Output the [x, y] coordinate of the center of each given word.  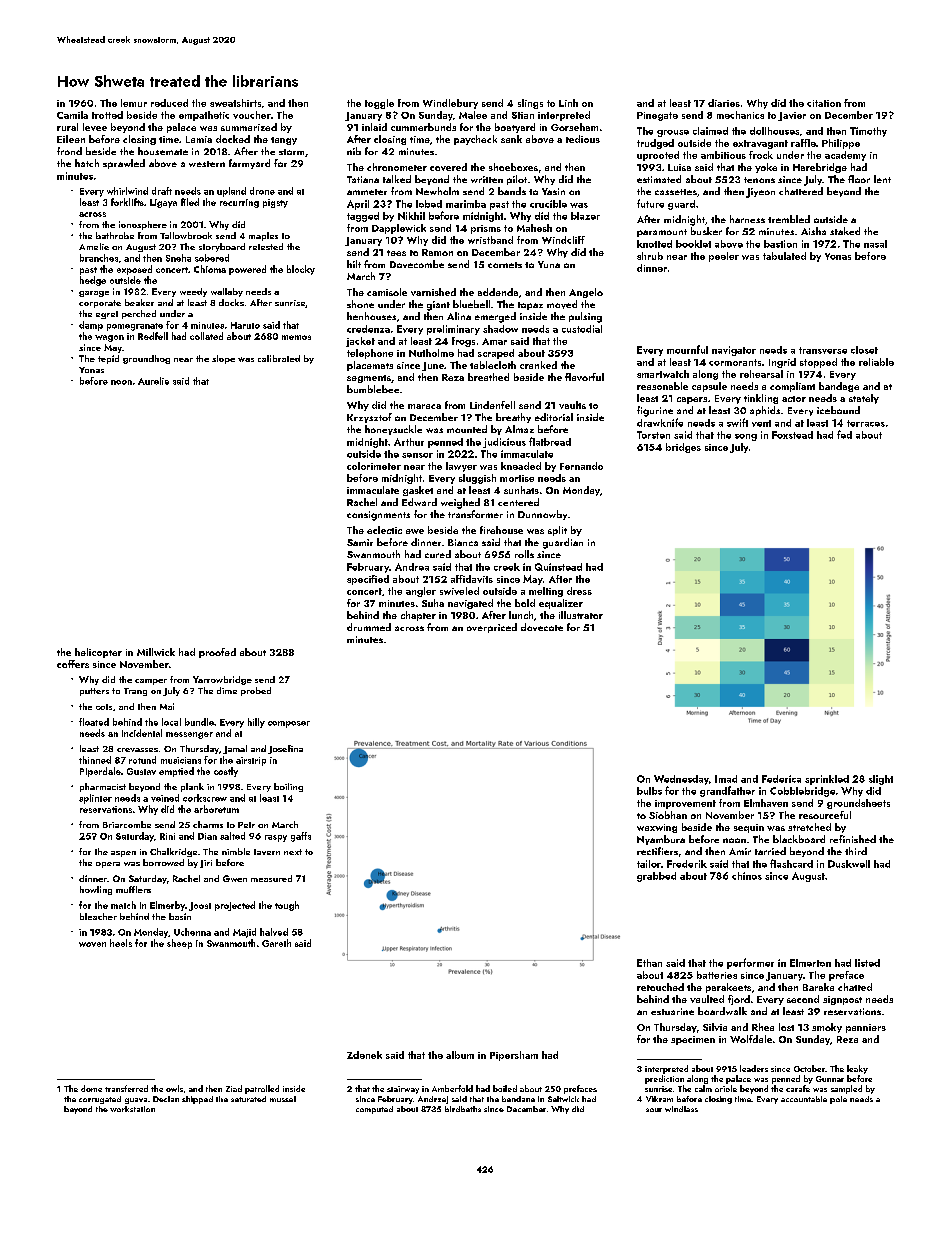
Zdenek [364, 1055]
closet [864, 350]
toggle [379, 104]
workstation [132, 1109]
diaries [724, 103]
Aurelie [153, 381]
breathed [488, 377]
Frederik [687, 864]
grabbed [656, 877]
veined [165, 798]
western [207, 164]
